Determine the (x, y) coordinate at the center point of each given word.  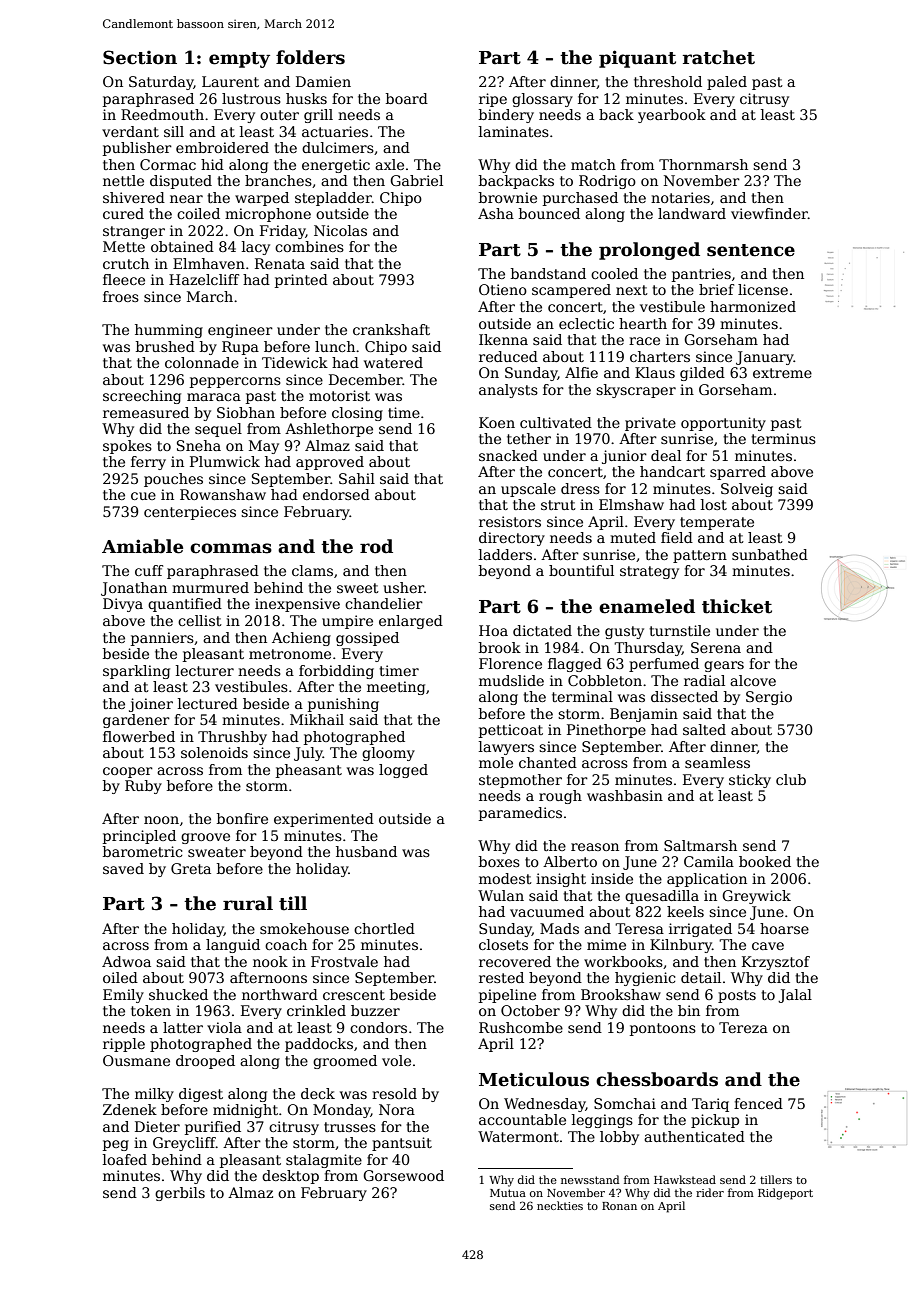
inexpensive (297, 605)
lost (714, 504)
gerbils (180, 1194)
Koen (497, 422)
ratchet (719, 57)
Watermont (518, 1136)
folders (310, 57)
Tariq (710, 1105)
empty (239, 60)
